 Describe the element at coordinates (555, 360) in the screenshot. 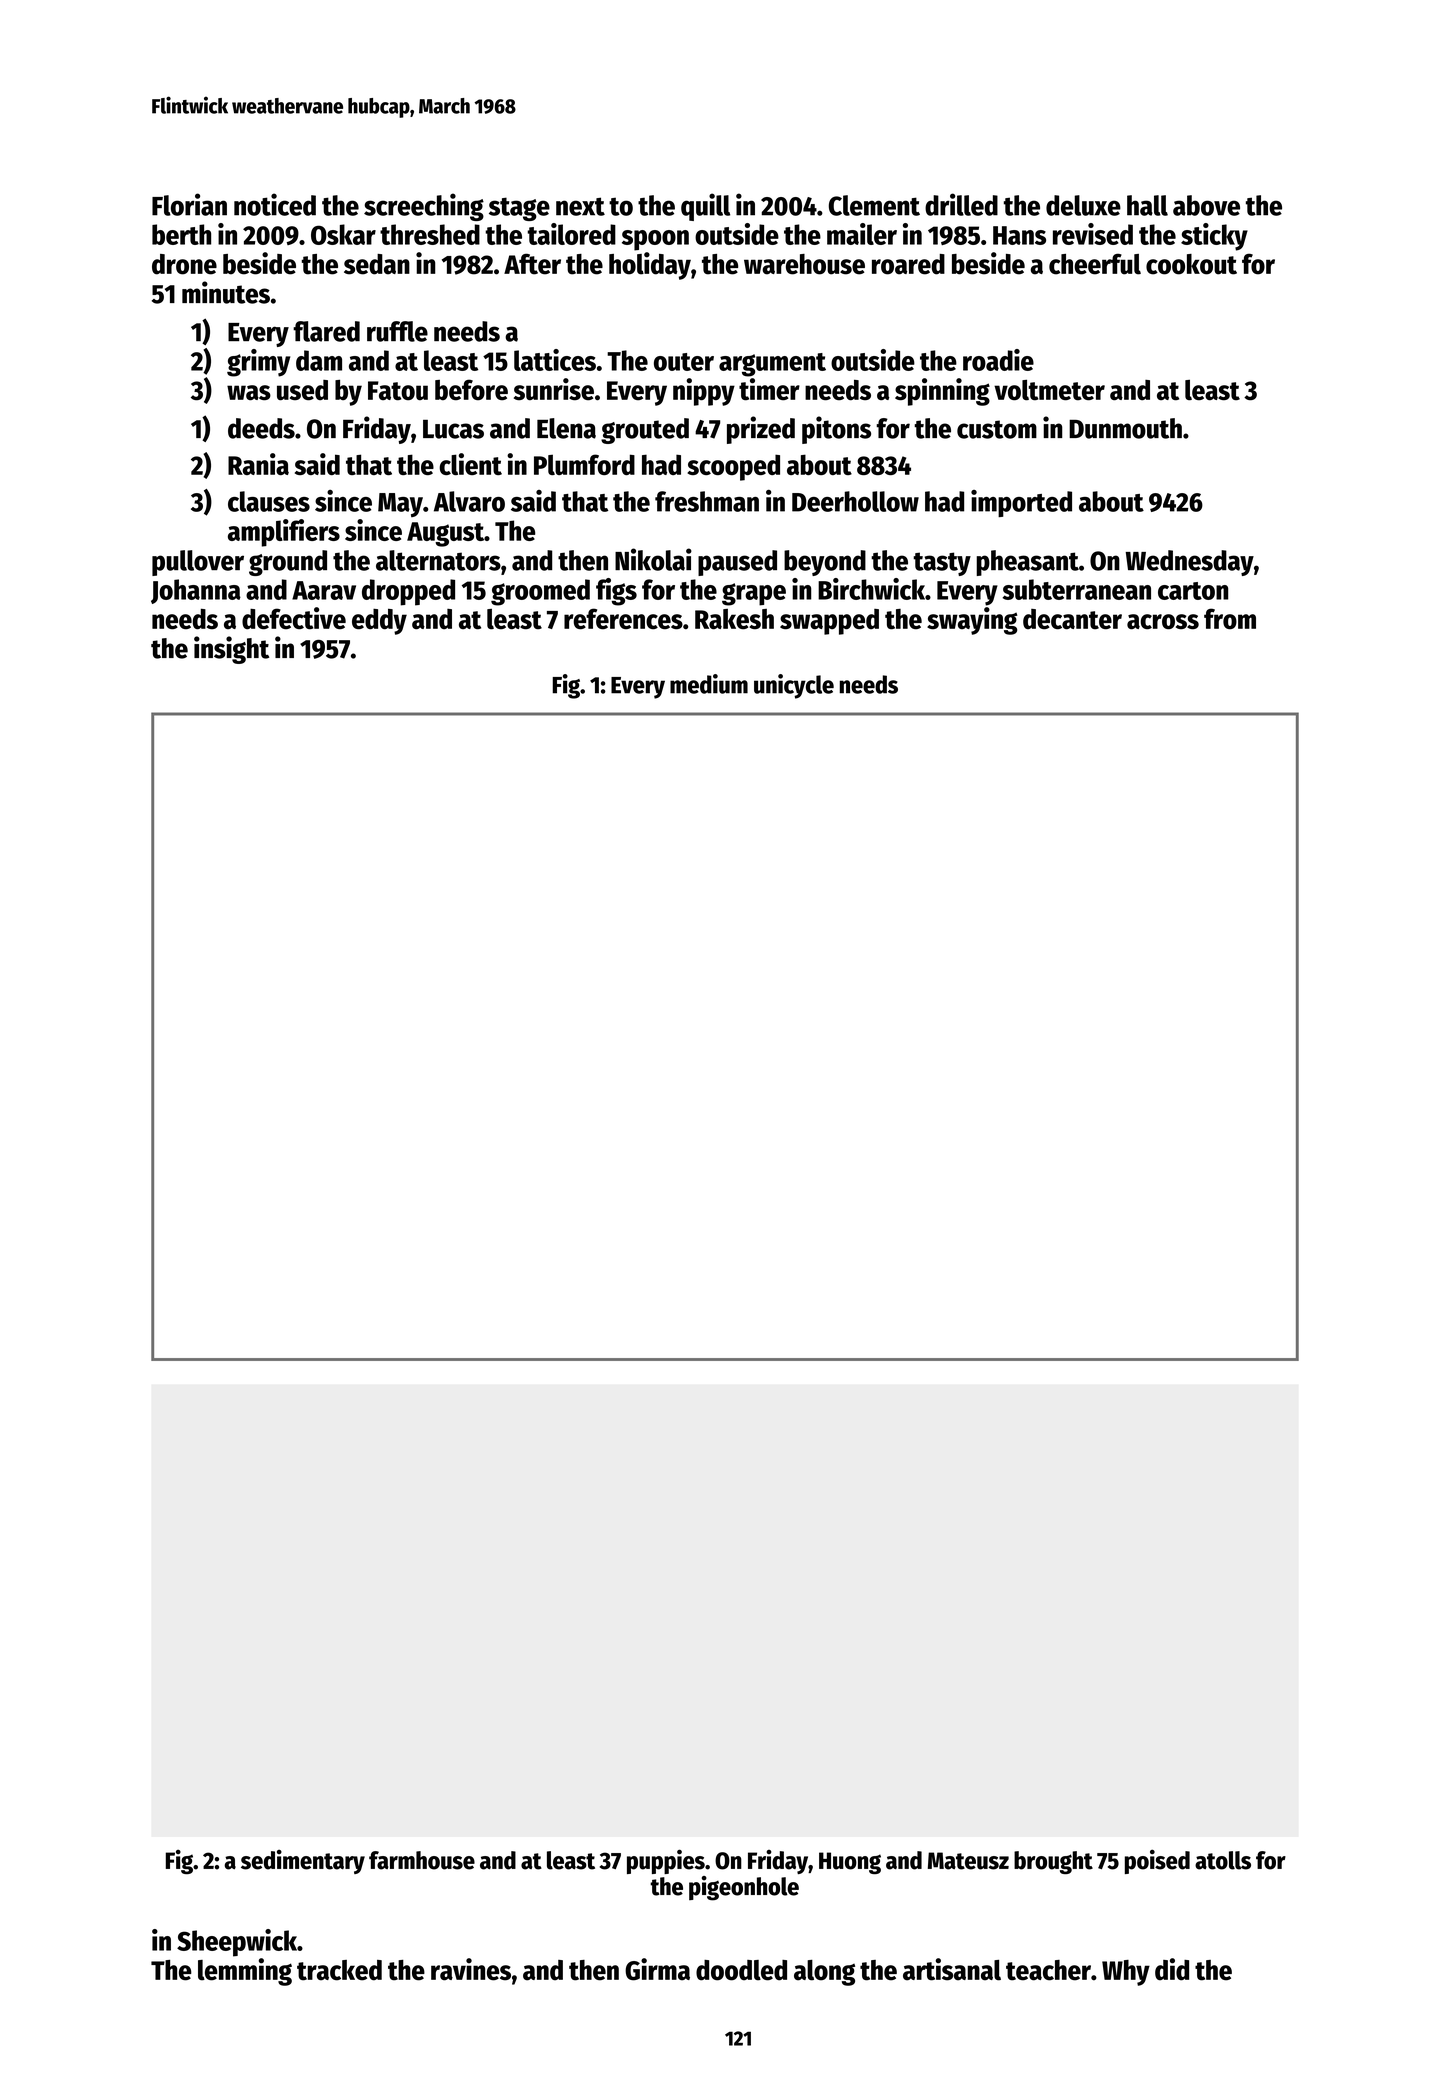

I see `lattices` at that location.
